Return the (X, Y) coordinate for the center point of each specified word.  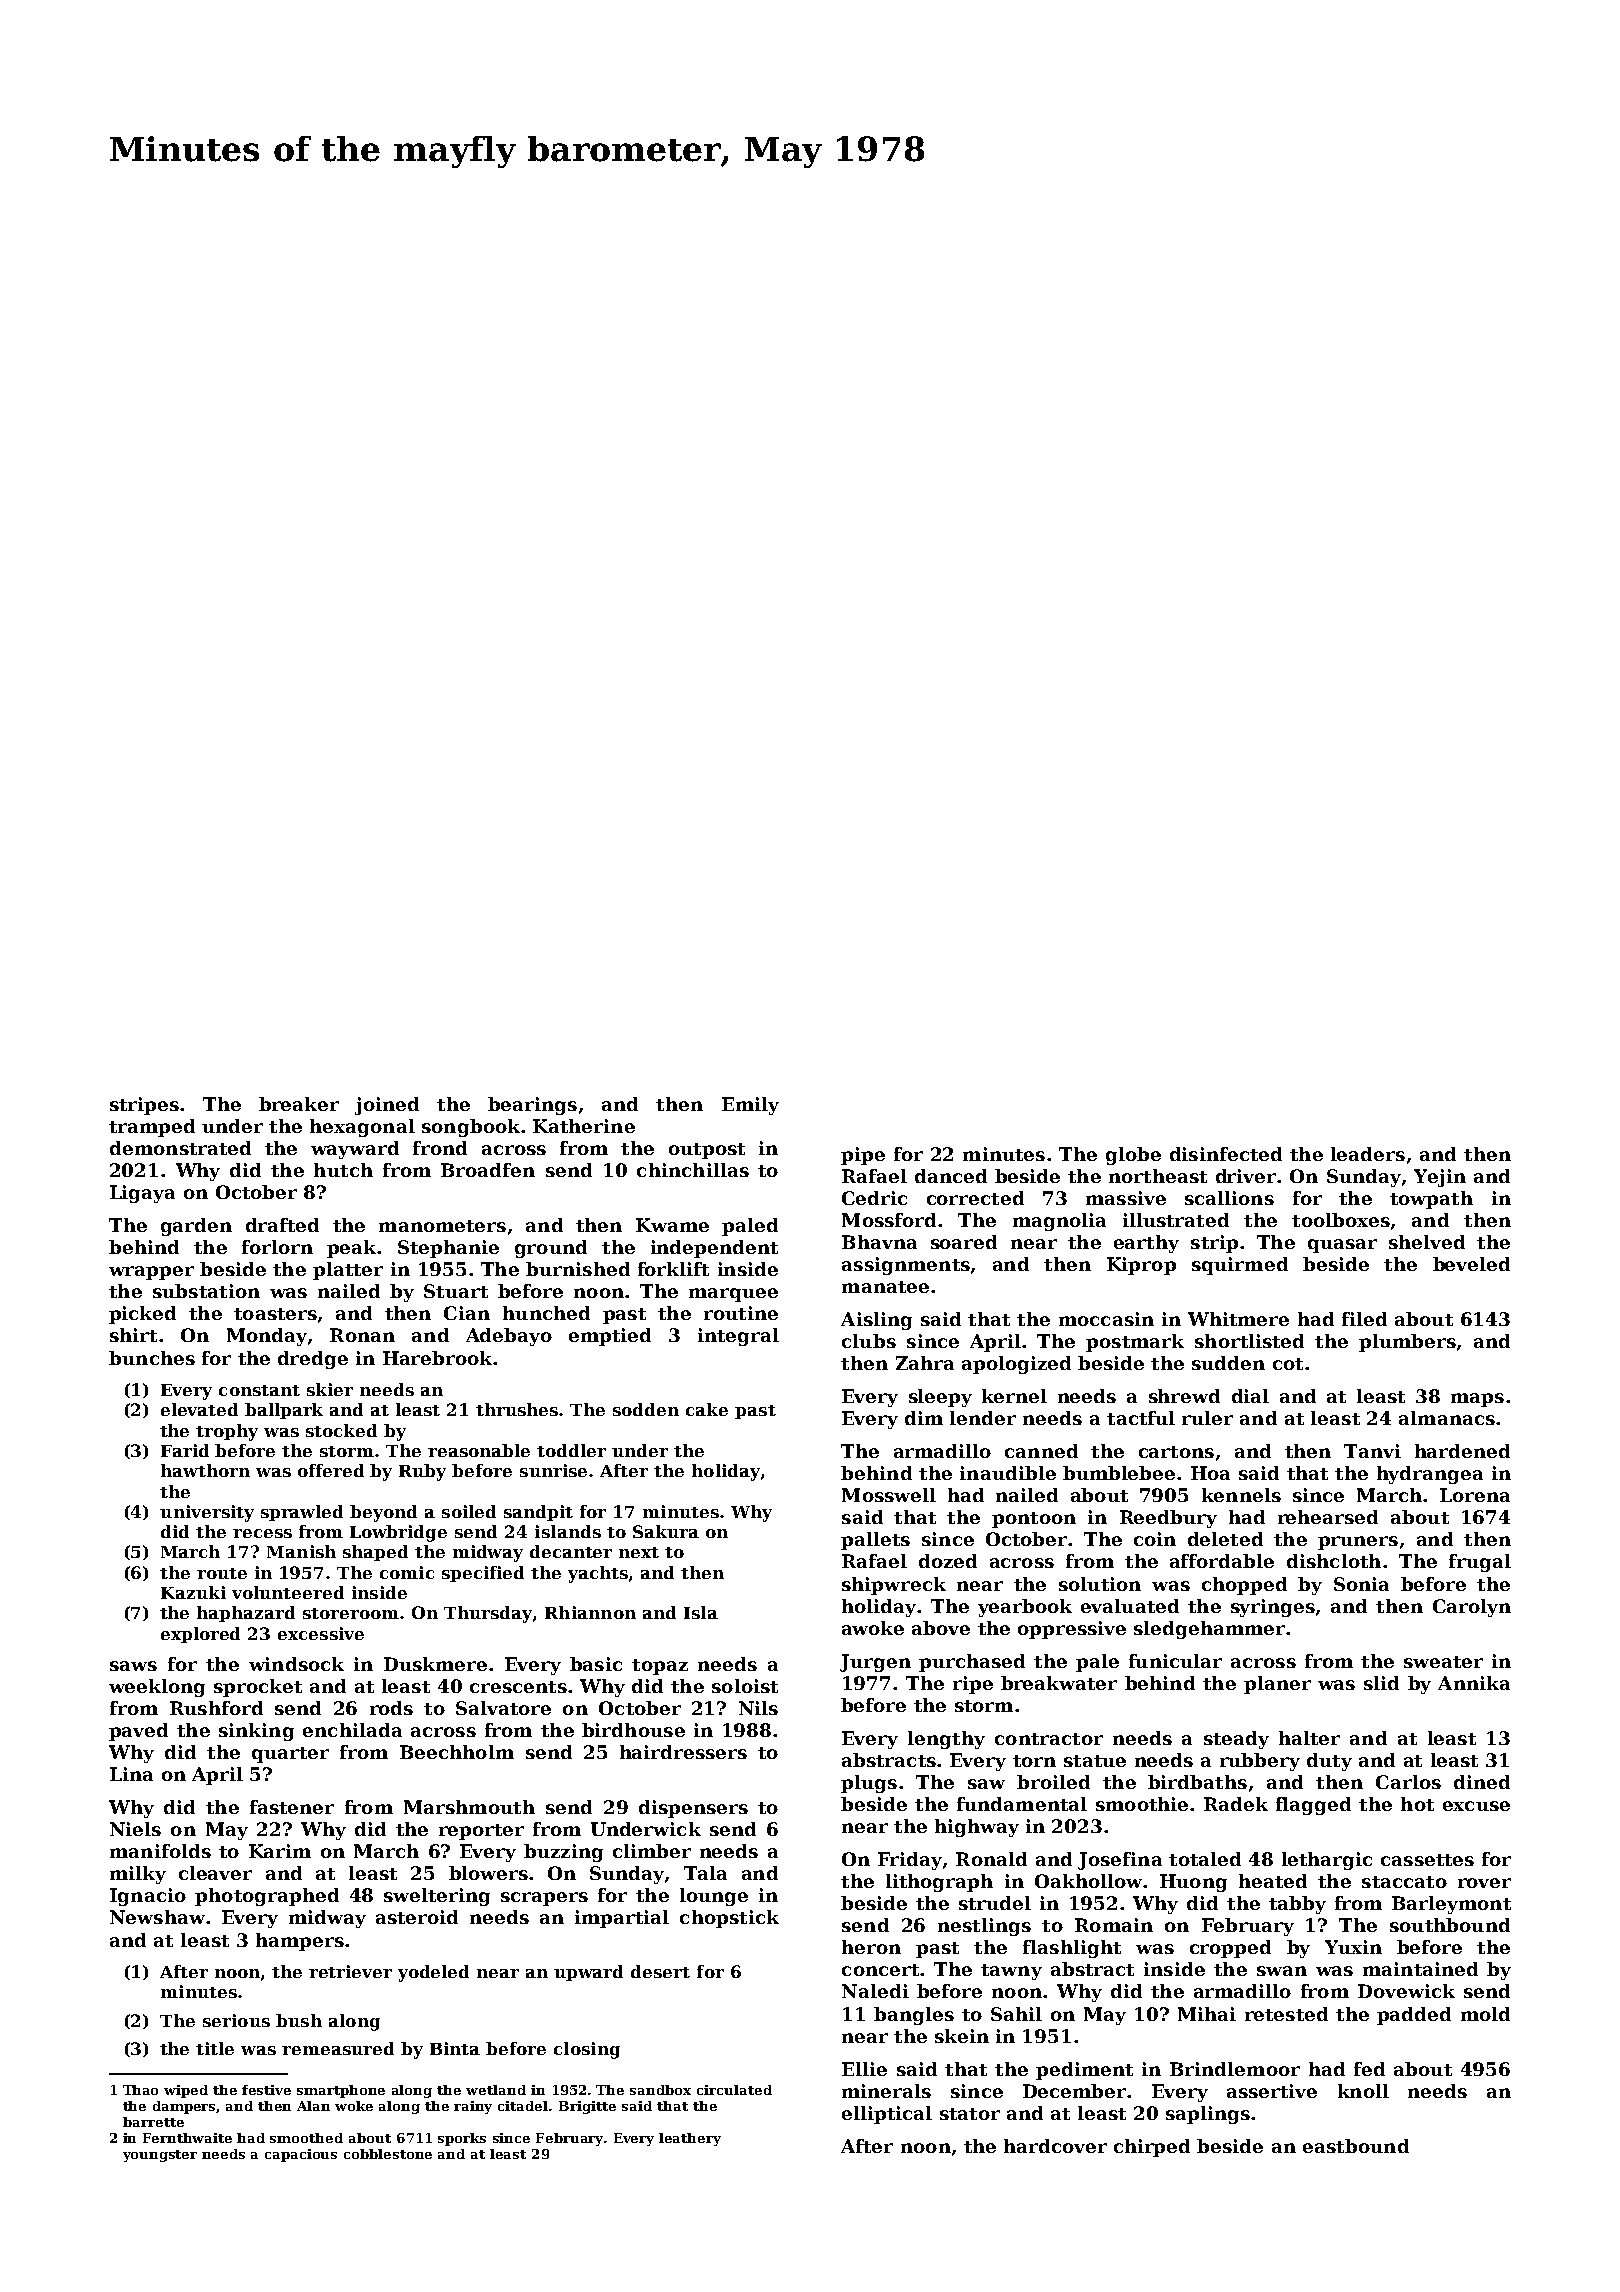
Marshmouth (469, 1807)
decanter (571, 1551)
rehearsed (1328, 1517)
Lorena (1475, 1495)
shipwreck (894, 1586)
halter (1309, 1738)
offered (331, 1470)
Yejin (1440, 1178)
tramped (152, 1128)
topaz (660, 1667)
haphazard (246, 1614)
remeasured (338, 2048)
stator (970, 2114)
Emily (750, 1106)
